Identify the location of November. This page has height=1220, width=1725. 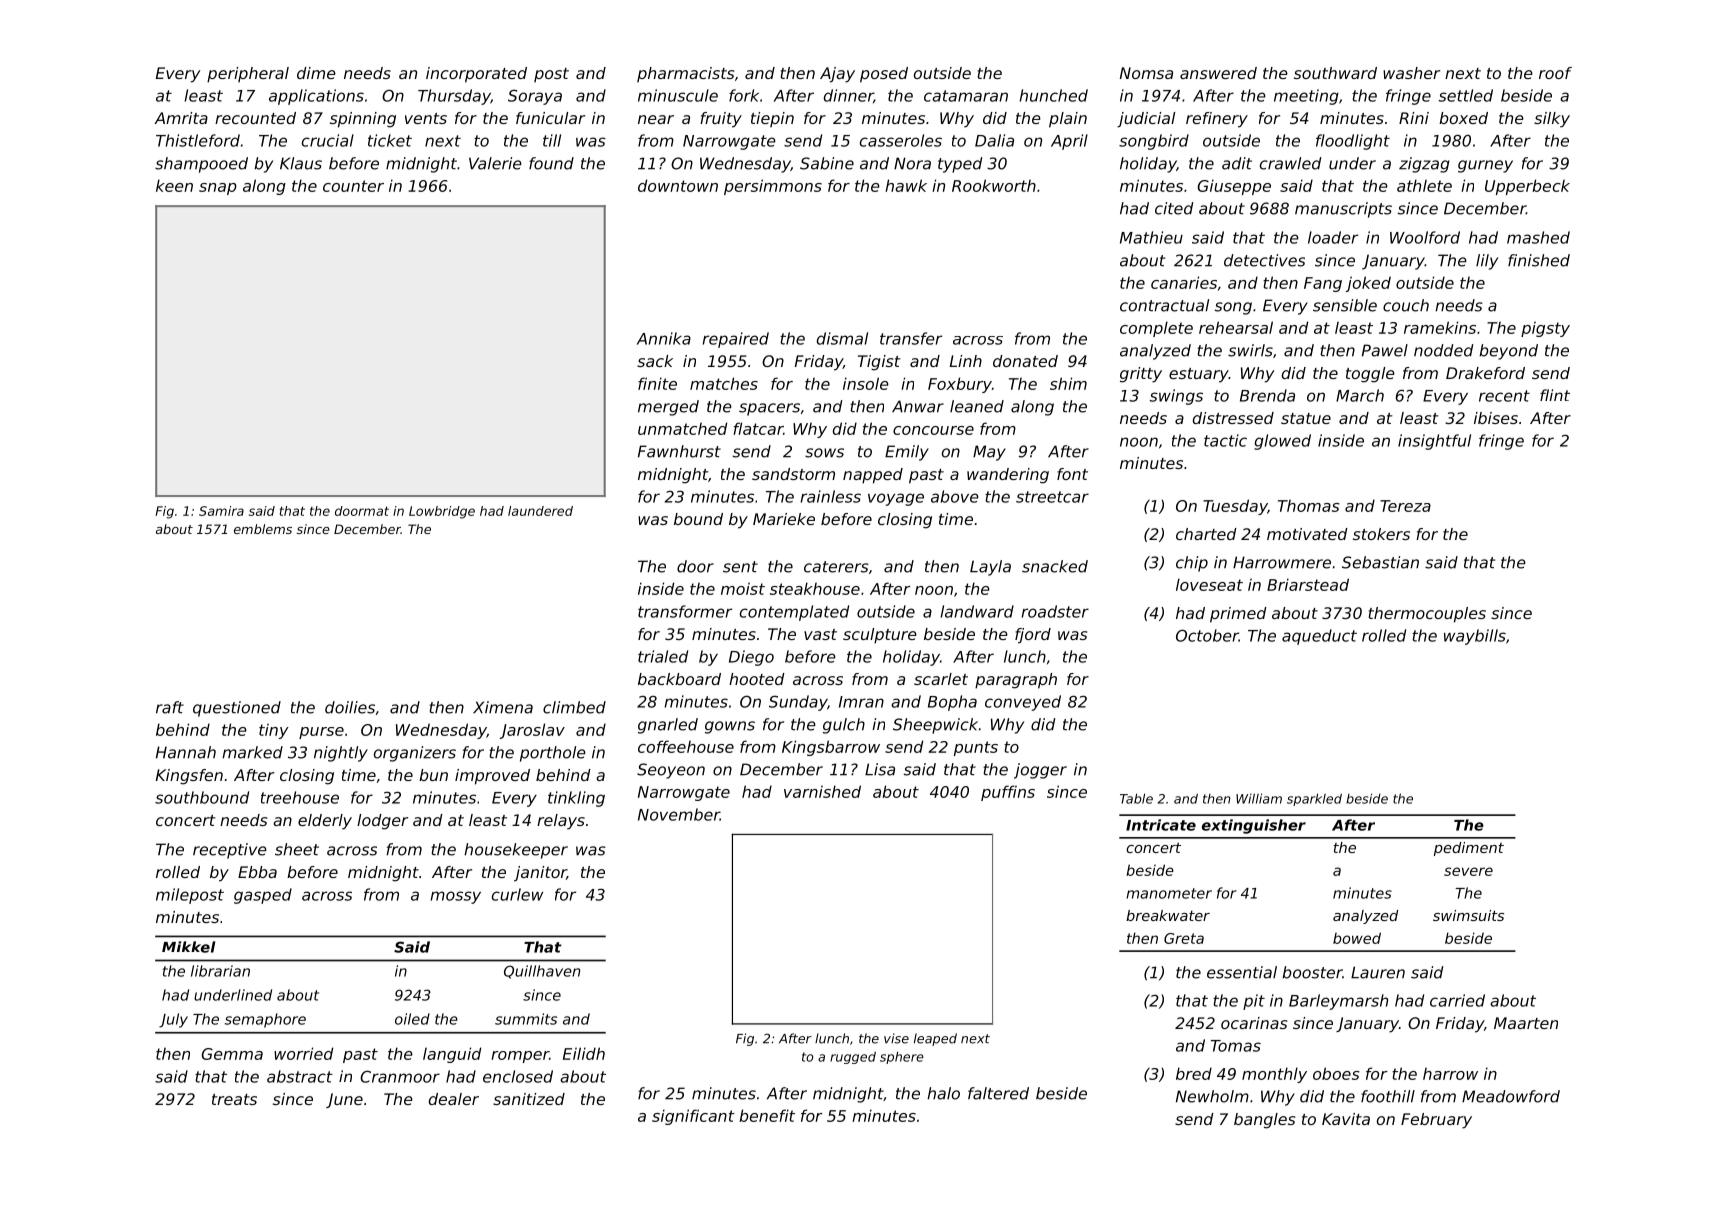
(679, 814).
